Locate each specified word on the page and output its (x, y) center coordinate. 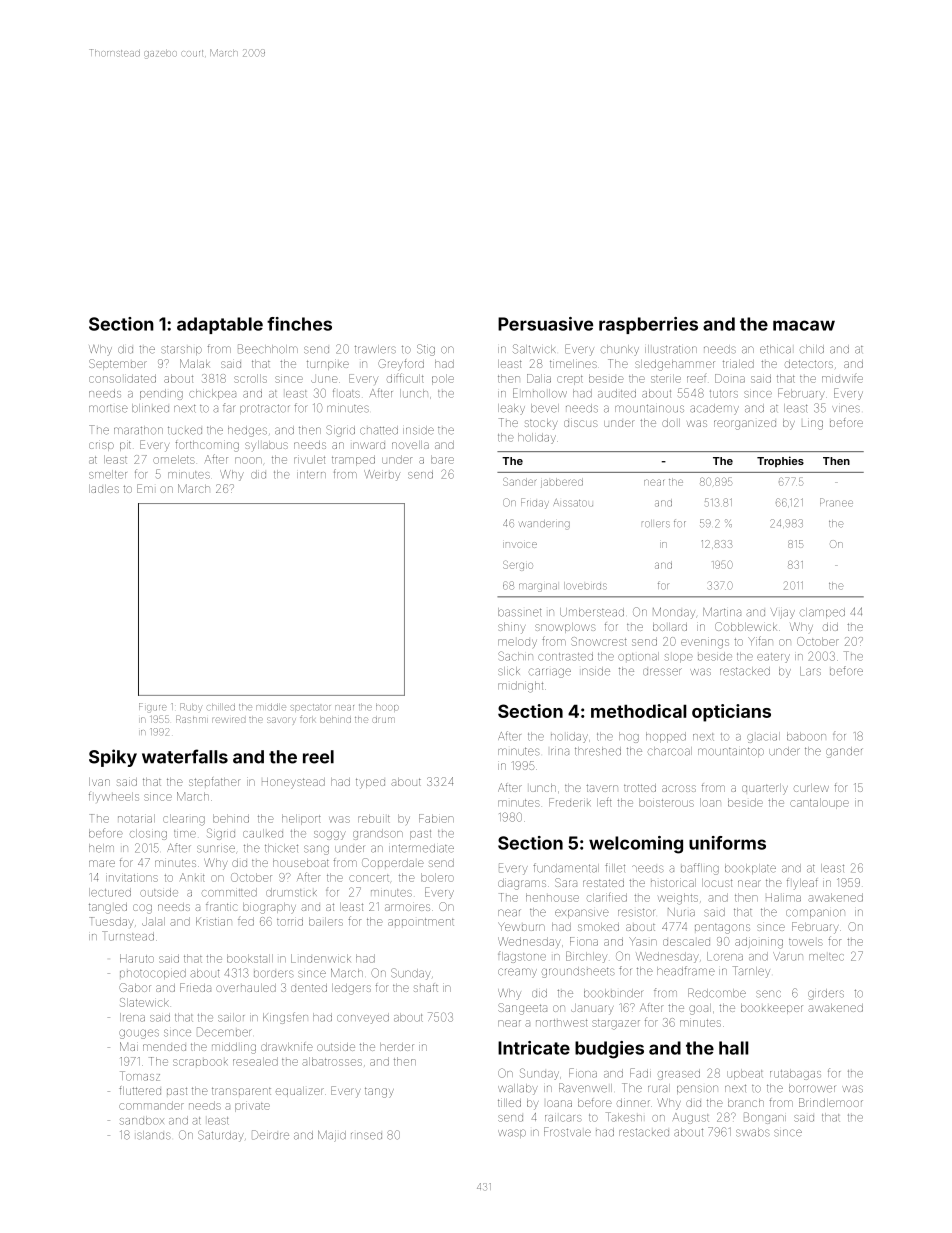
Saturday (221, 1136)
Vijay (783, 613)
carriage (550, 673)
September (118, 364)
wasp (512, 1133)
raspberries (648, 325)
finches (299, 324)
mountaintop (731, 752)
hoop (387, 708)
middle (271, 707)
